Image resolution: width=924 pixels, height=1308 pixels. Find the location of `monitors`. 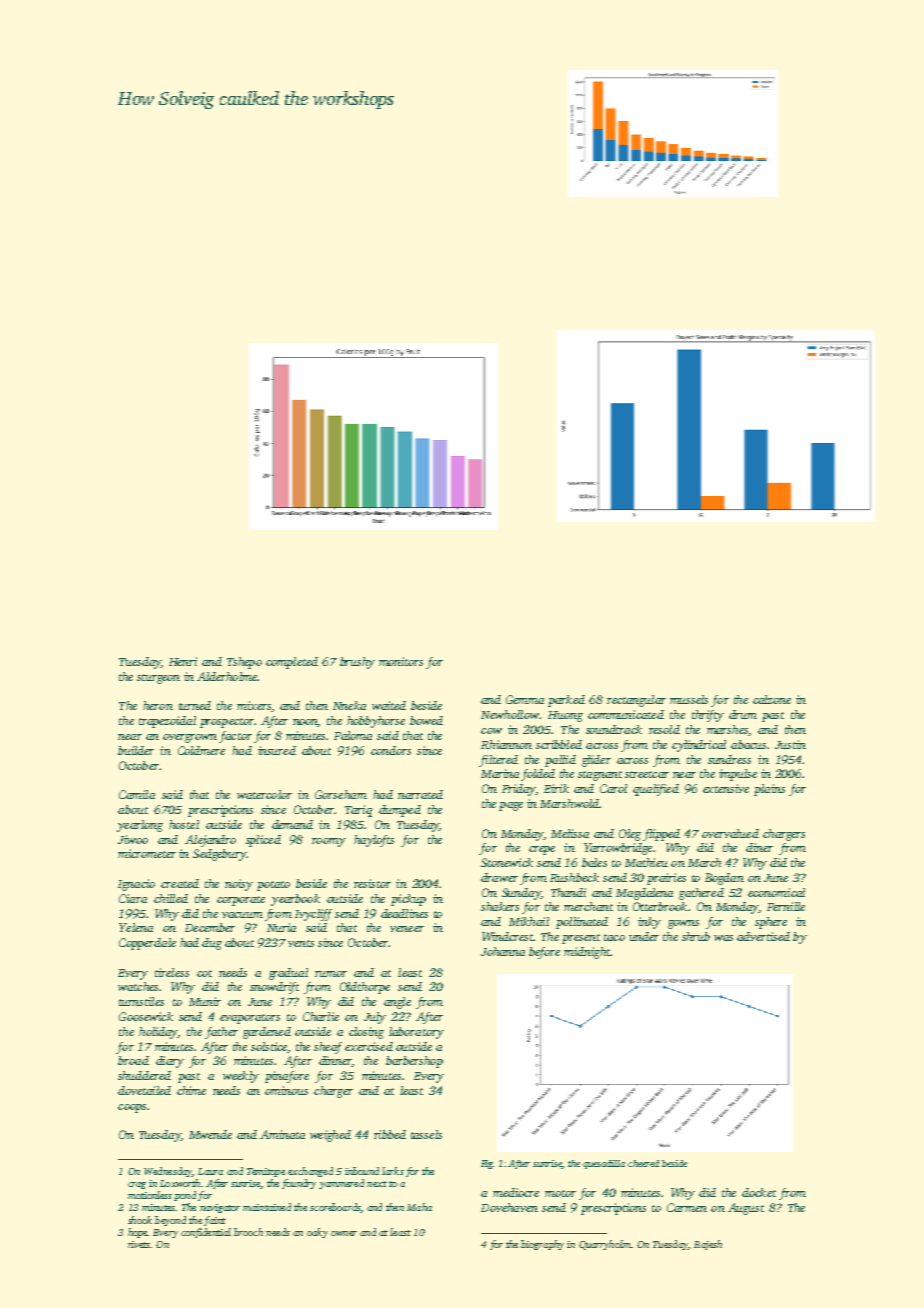

monitors is located at coordinates (401, 661).
